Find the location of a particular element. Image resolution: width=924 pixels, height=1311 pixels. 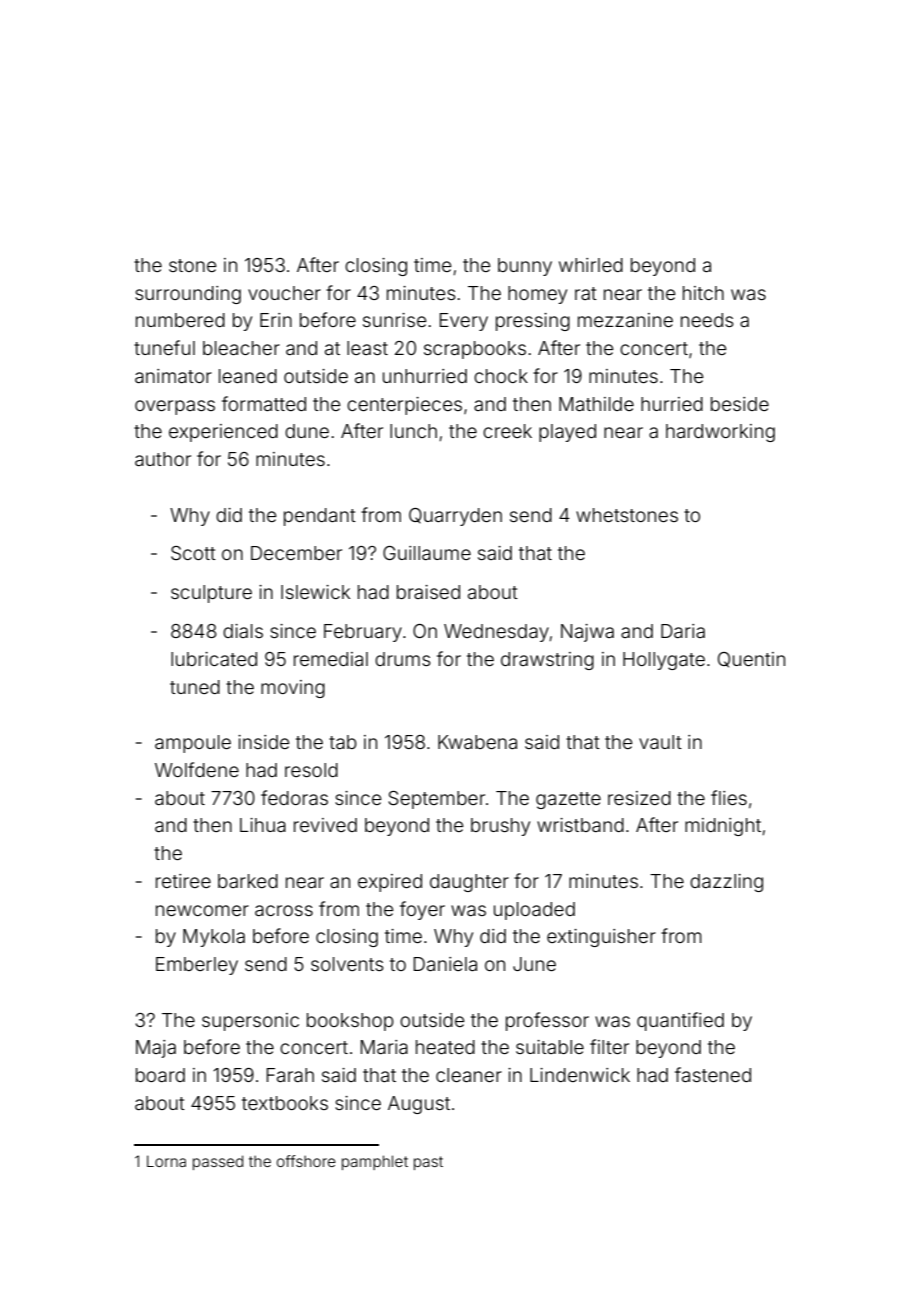

uploaded is located at coordinates (534, 911).
